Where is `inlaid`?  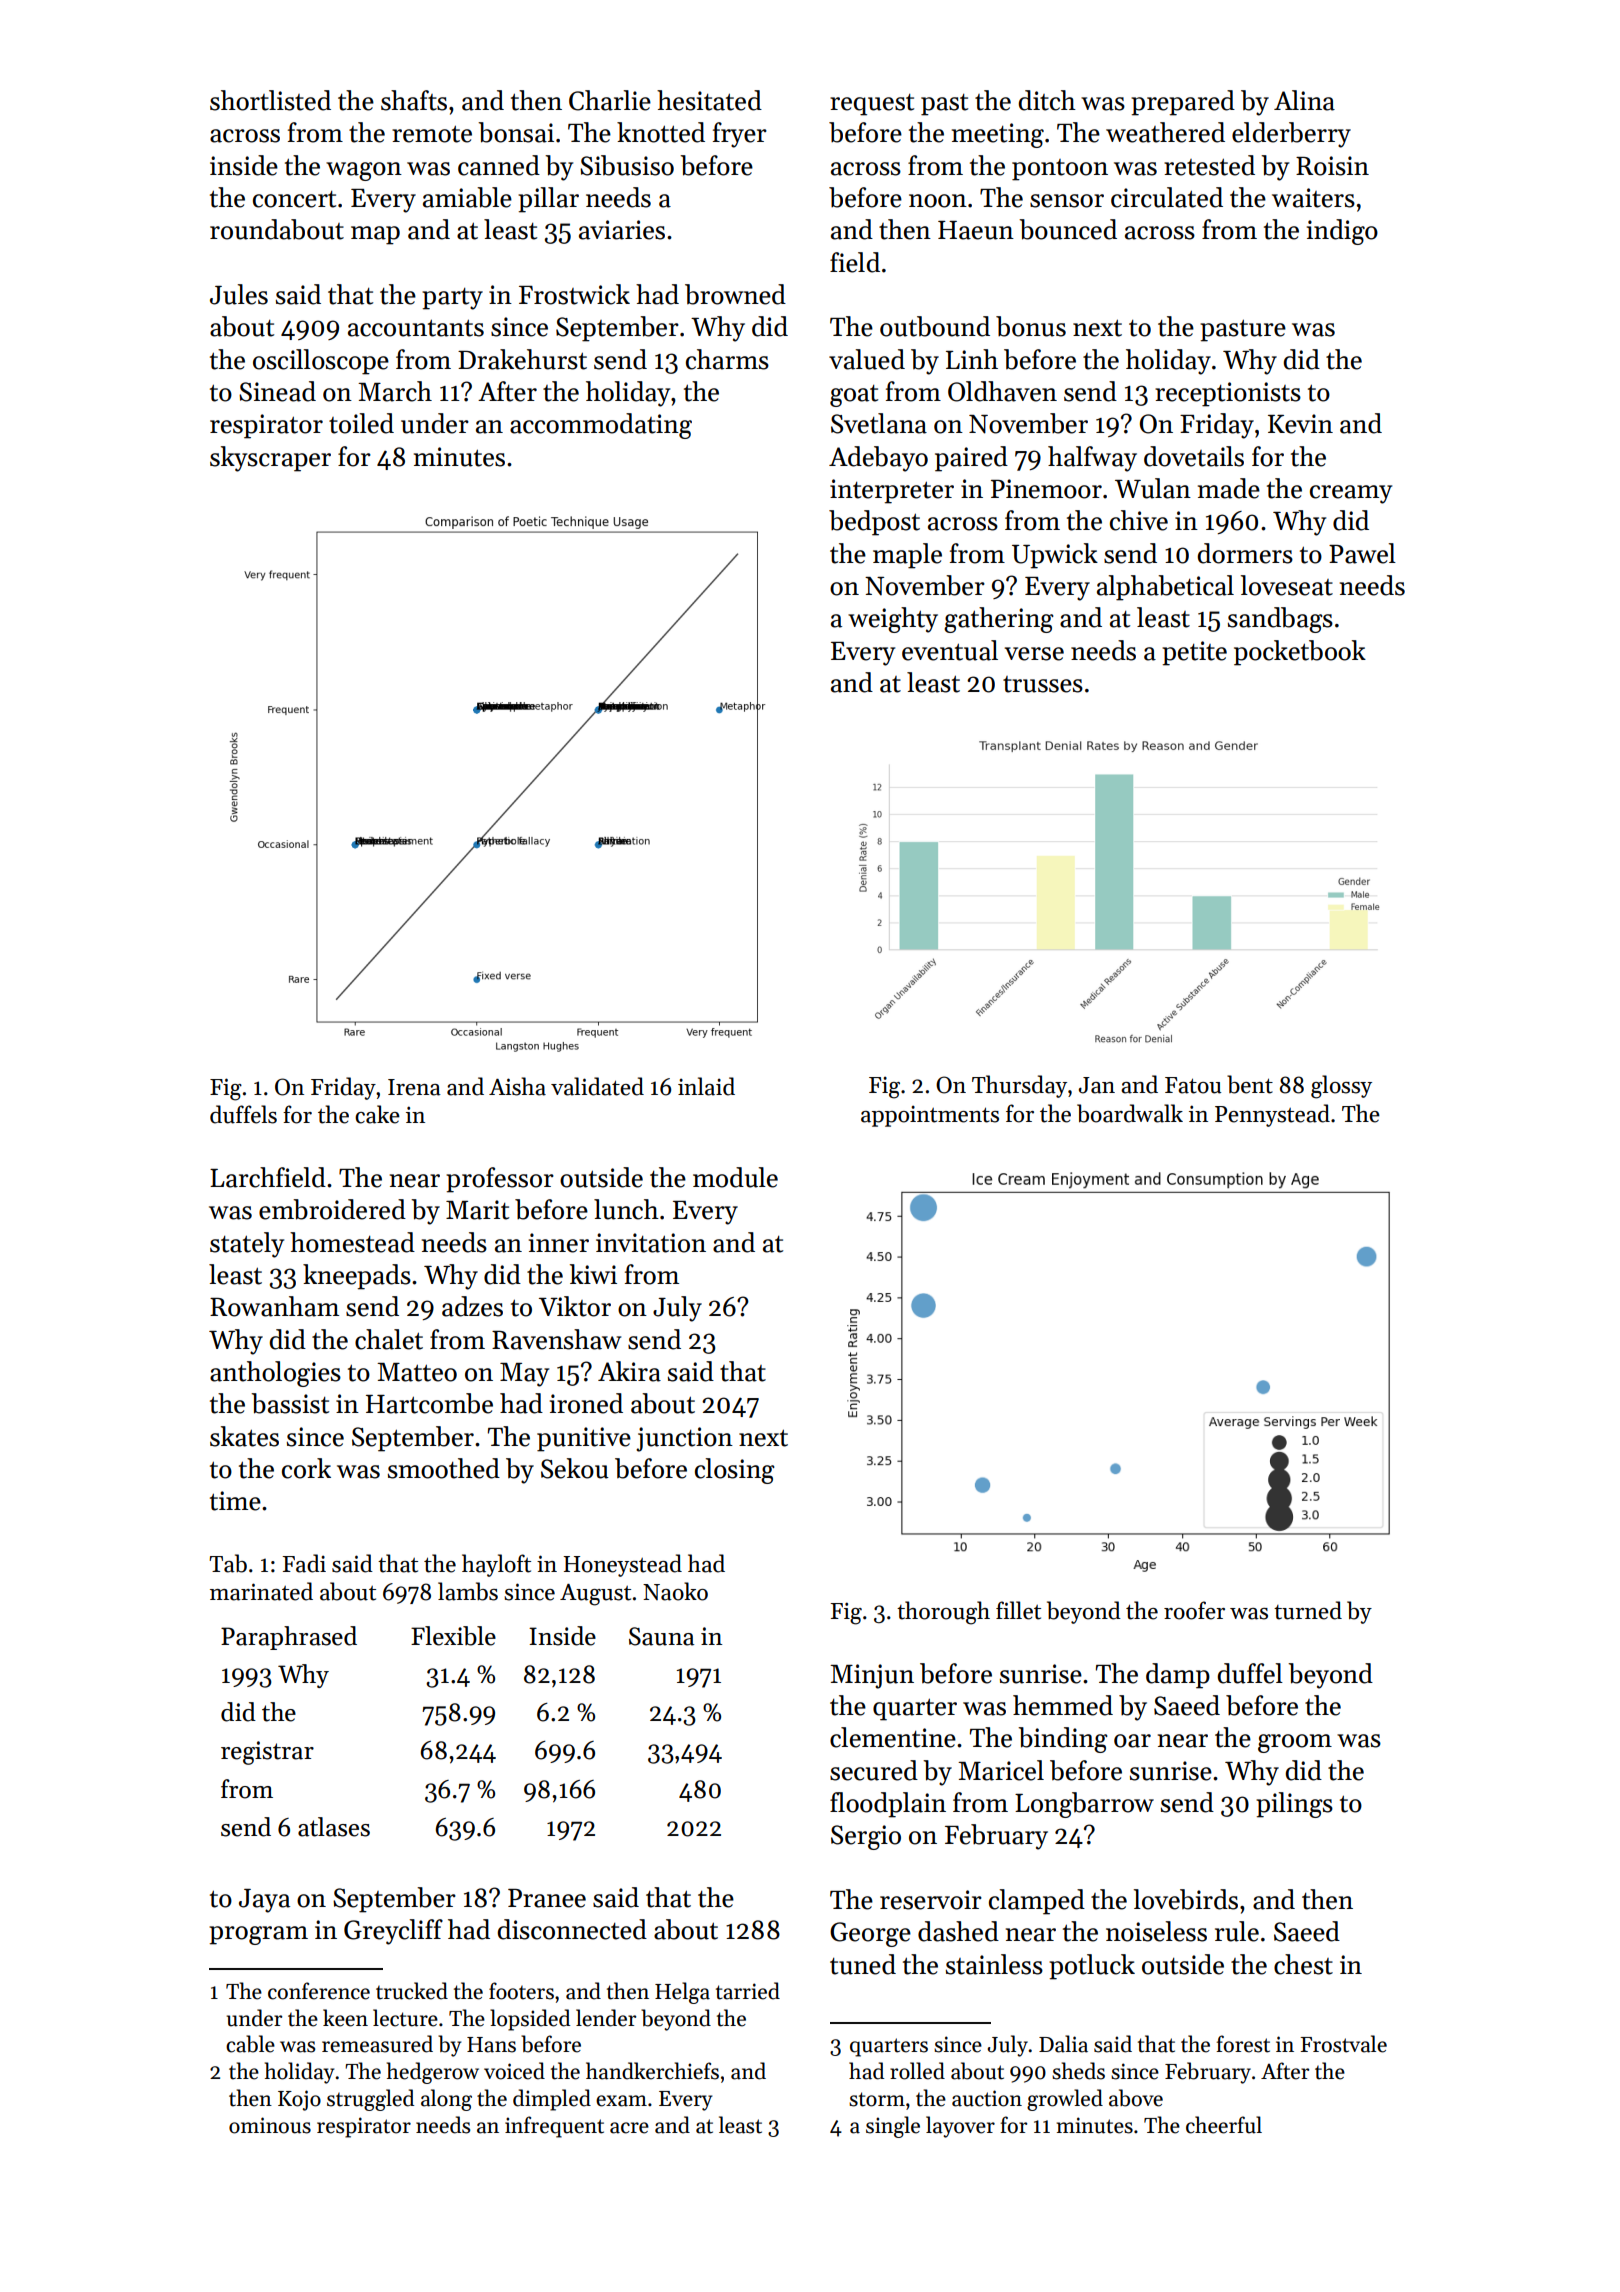
inlaid is located at coordinates (706, 1086).
